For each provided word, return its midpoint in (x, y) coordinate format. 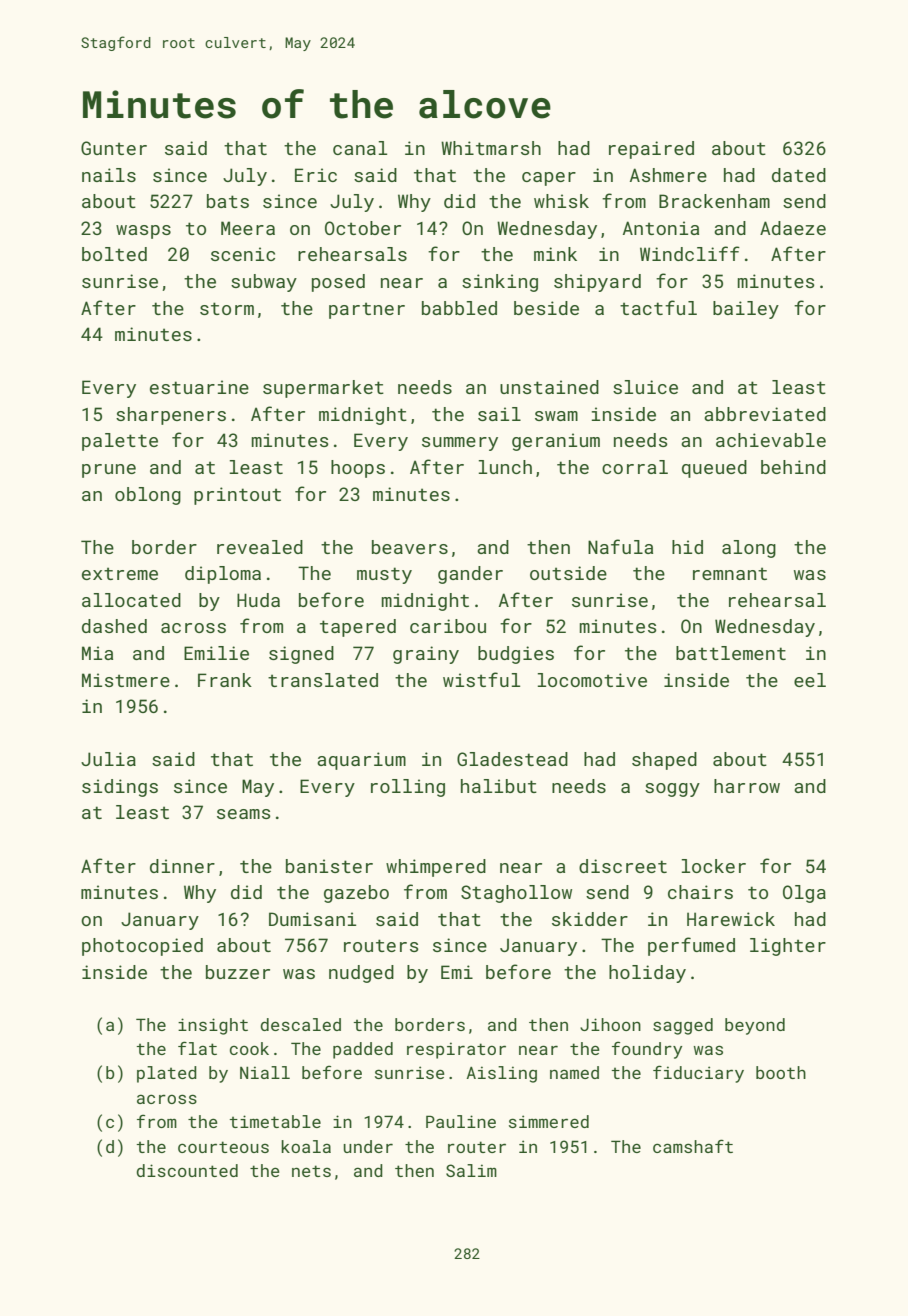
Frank (225, 680)
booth (781, 1072)
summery (460, 444)
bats (228, 201)
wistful (481, 679)
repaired (651, 150)
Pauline (461, 1121)
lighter (788, 947)
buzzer (238, 972)
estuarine (199, 387)
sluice (645, 387)
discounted (187, 1170)
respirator (456, 1050)
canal (360, 148)
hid (687, 547)
